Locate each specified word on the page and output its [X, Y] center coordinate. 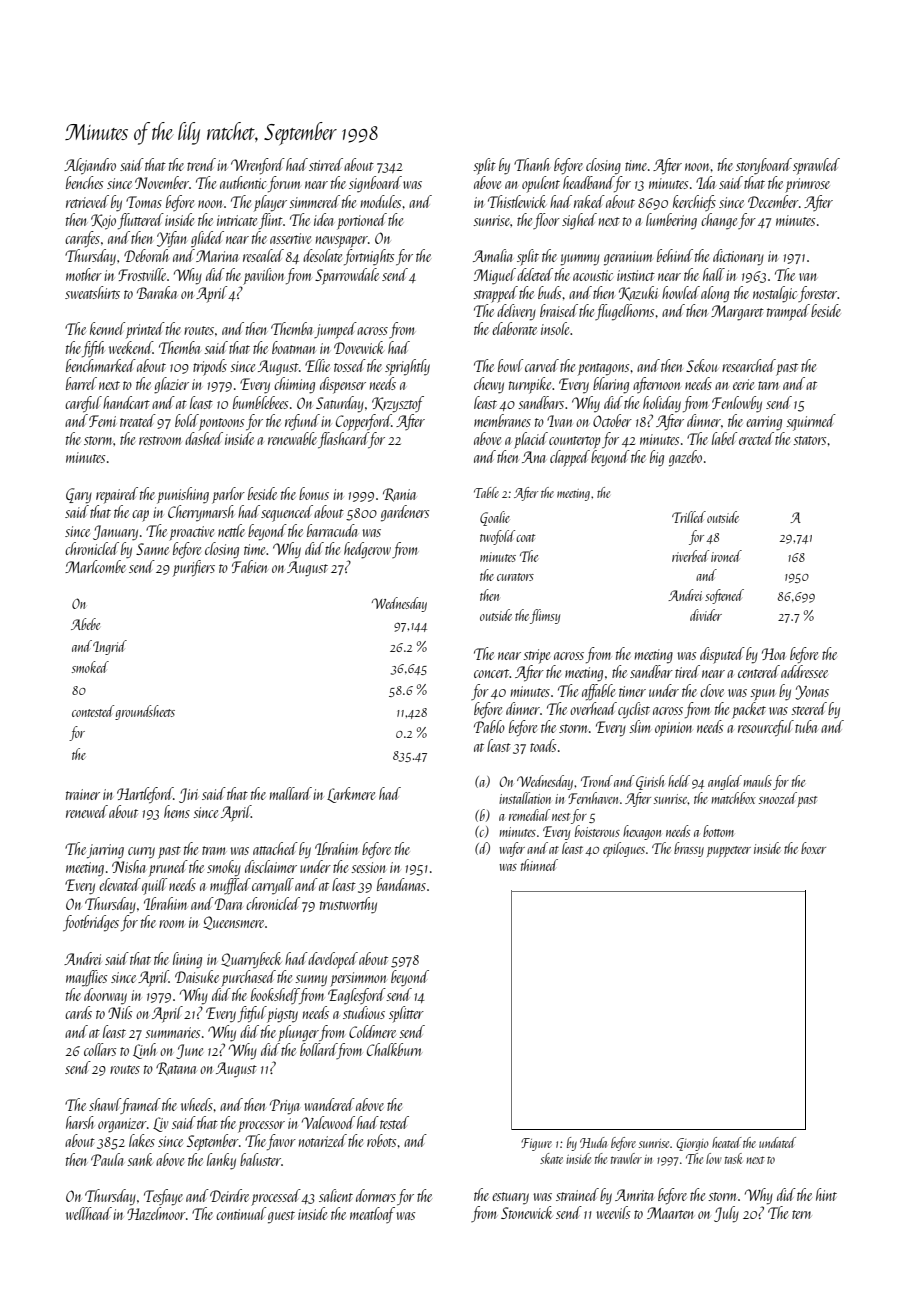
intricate [237, 220]
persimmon [358, 979]
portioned [362, 221]
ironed [726, 556]
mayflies [86, 978]
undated [777, 1142]
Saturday [340, 404]
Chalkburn [394, 1049]
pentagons [603, 369]
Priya [284, 1107]
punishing [183, 495]
